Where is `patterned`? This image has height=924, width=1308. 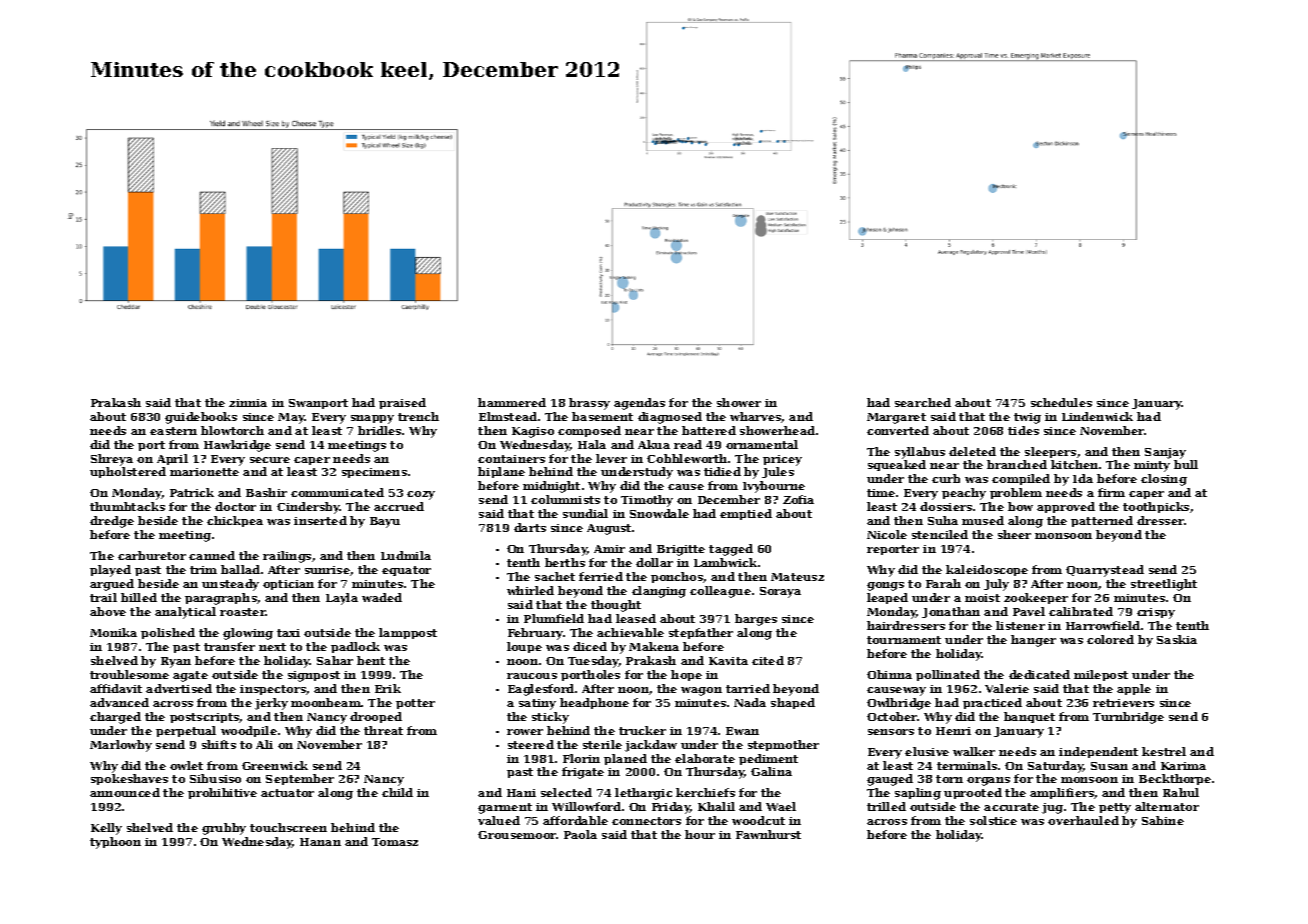 patterned is located at coordinates (1102, 521).
